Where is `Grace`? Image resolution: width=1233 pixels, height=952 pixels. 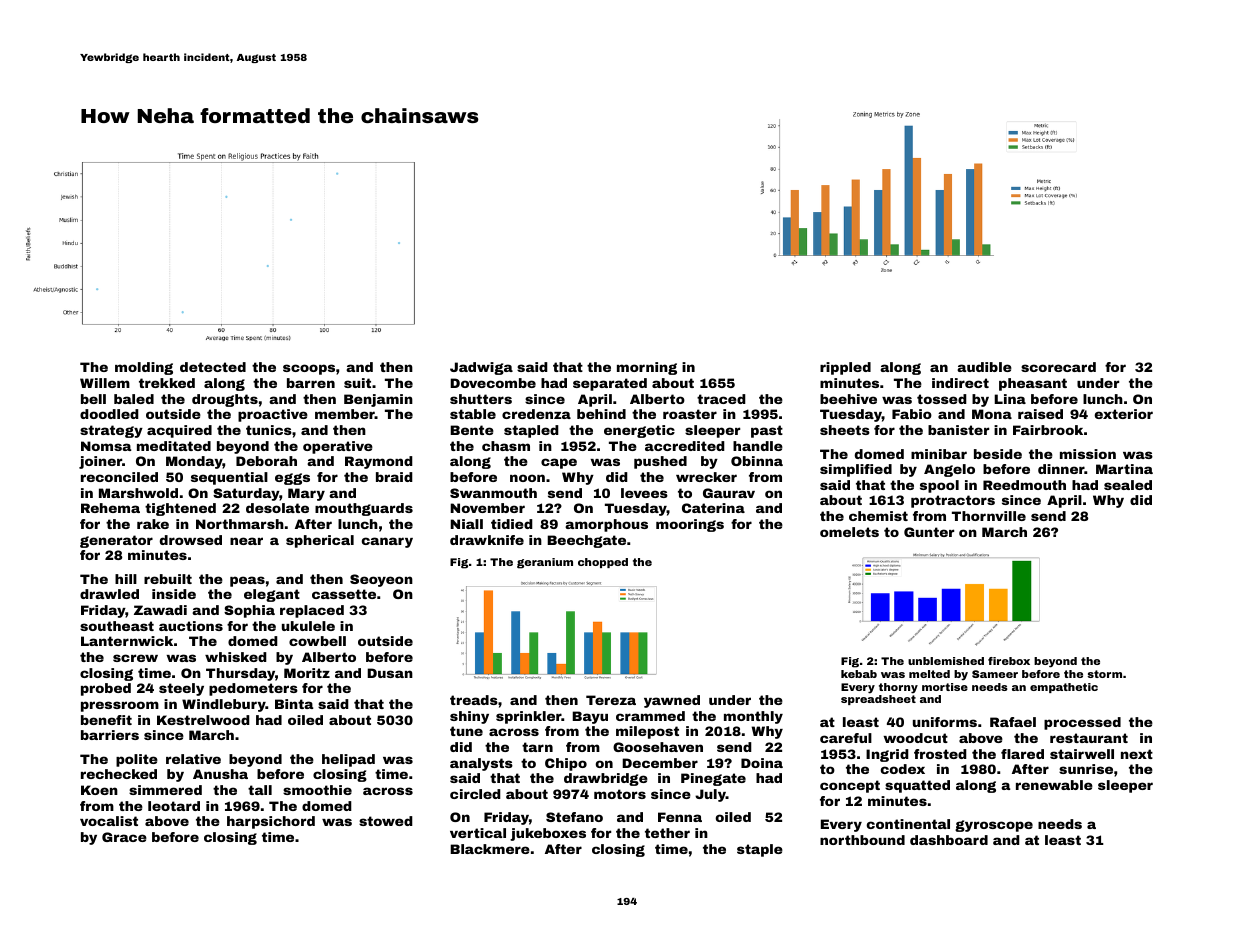 Grace is located at coordinates (124, 837).
